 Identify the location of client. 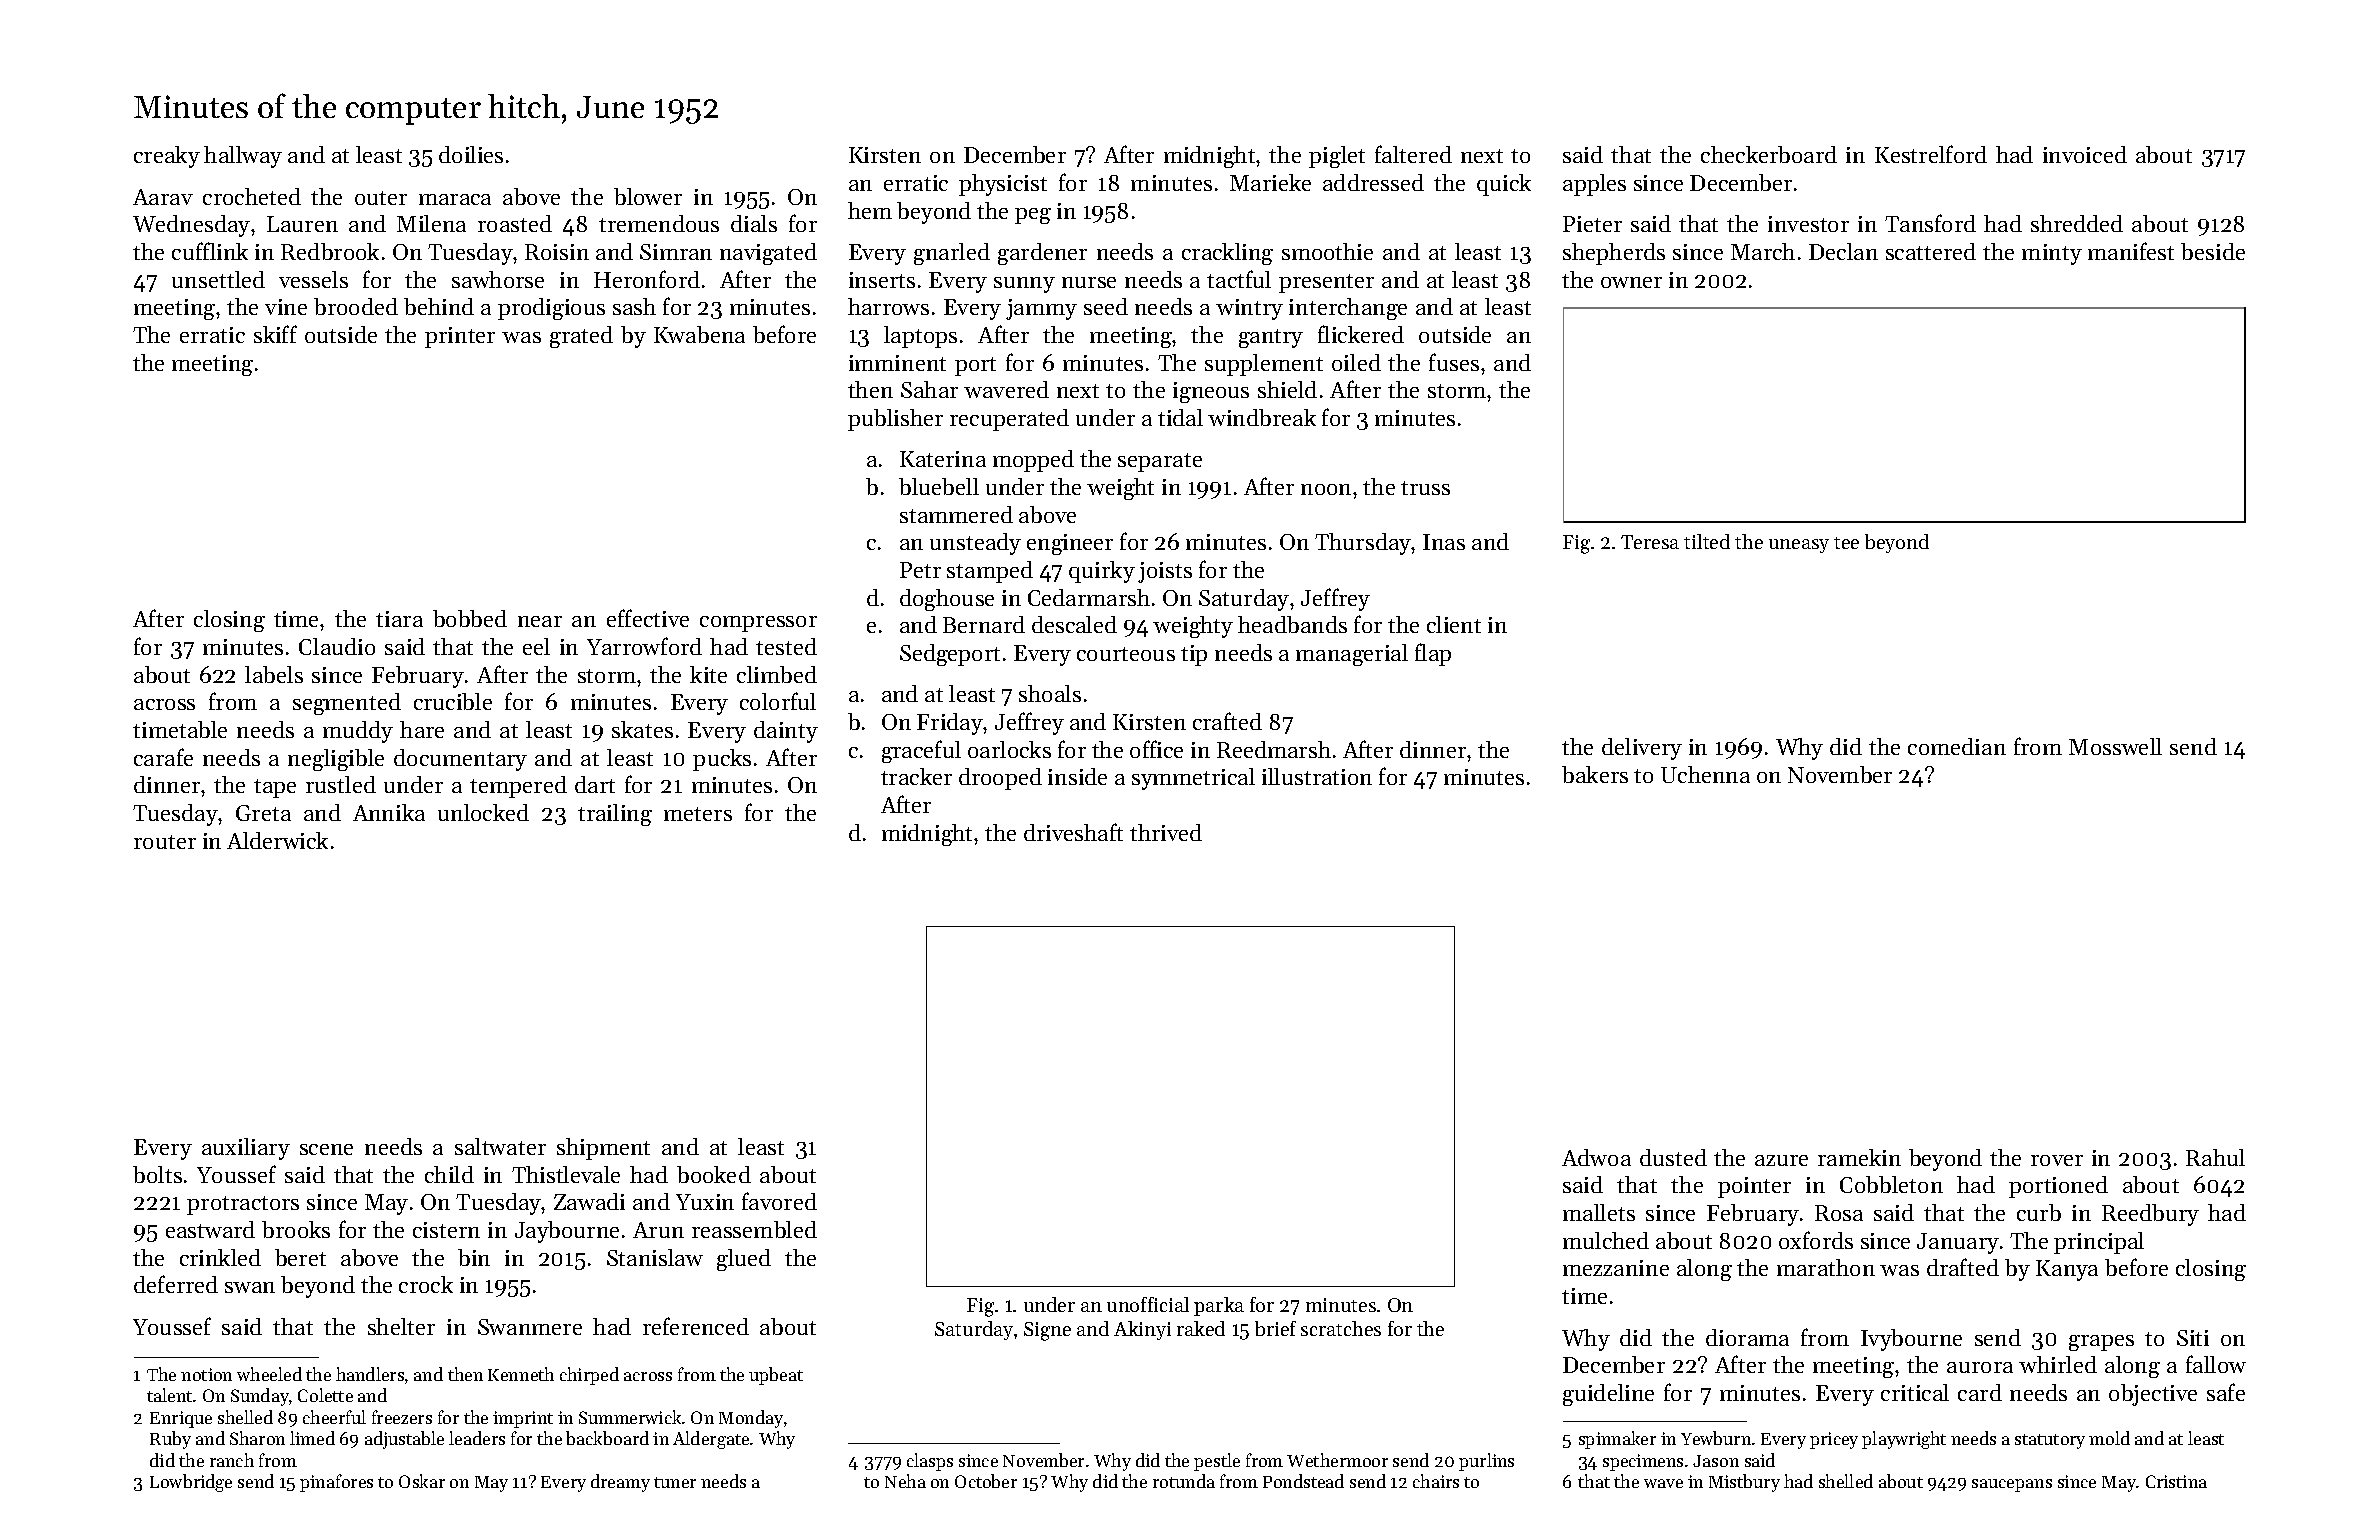
(1454, 624).
